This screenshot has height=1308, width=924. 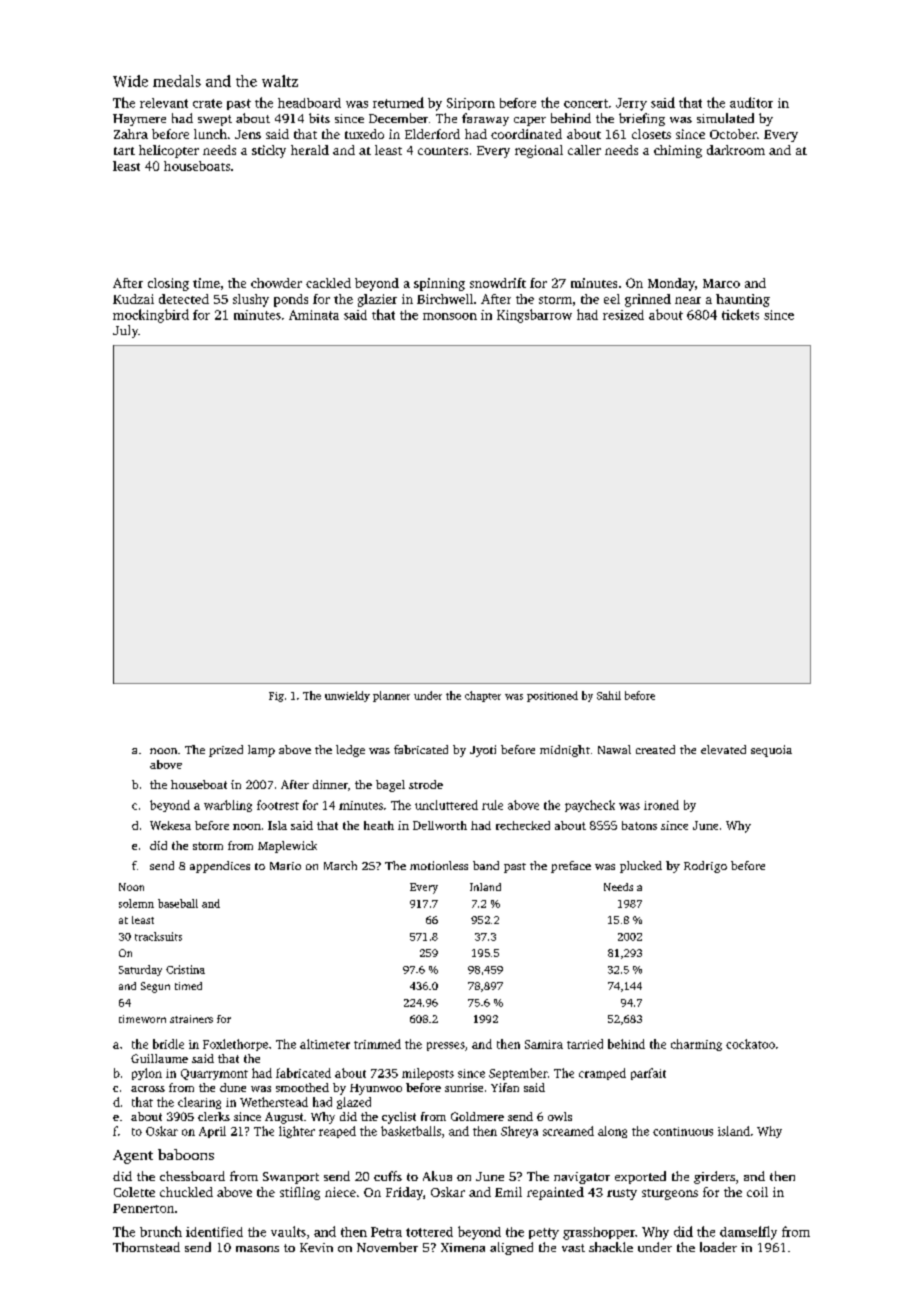 I want to click on Saturday, so click(x=140, y=970).
